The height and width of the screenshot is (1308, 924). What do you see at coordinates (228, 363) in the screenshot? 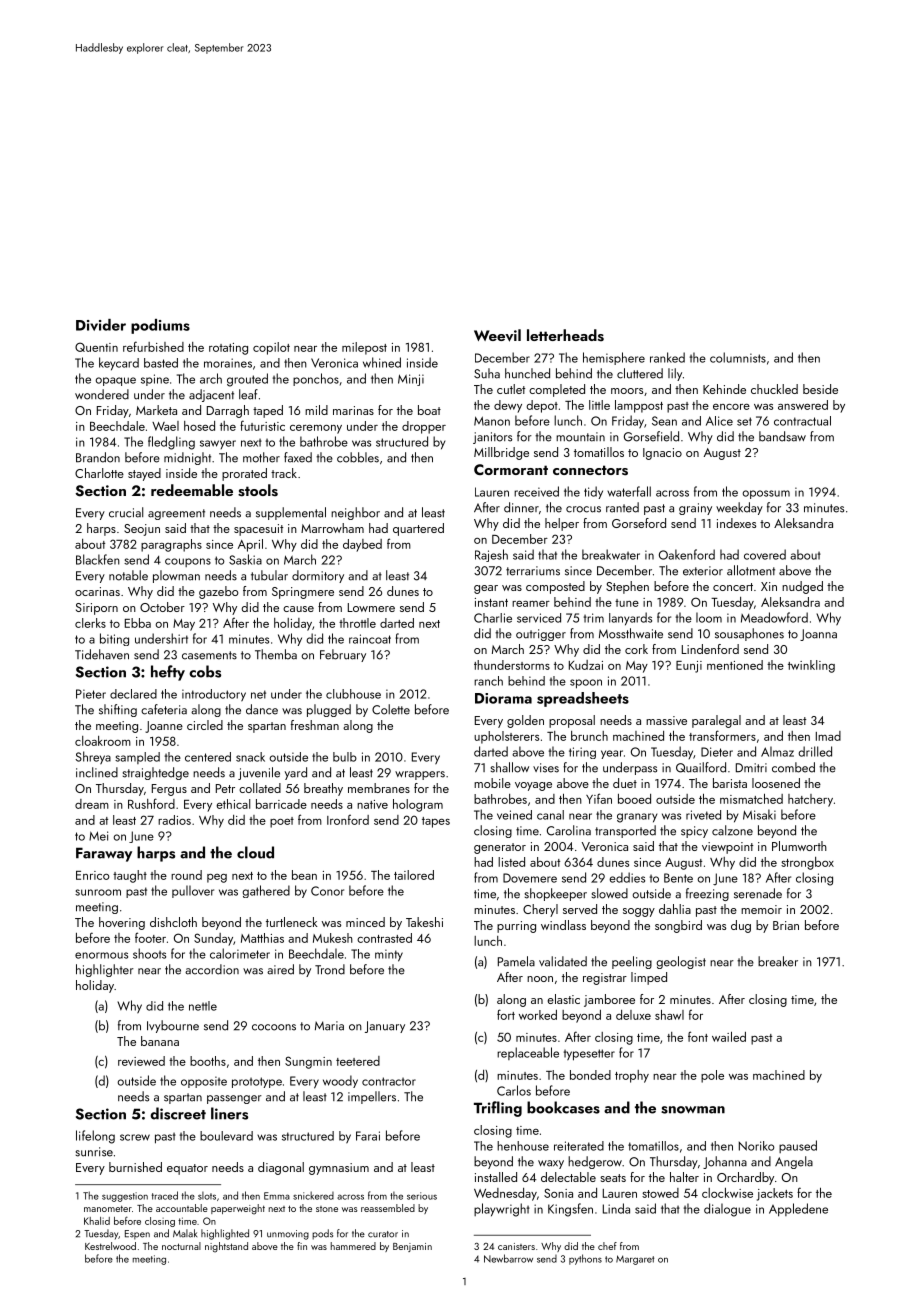
I see `moraines` at bounding box center [228, 363].
